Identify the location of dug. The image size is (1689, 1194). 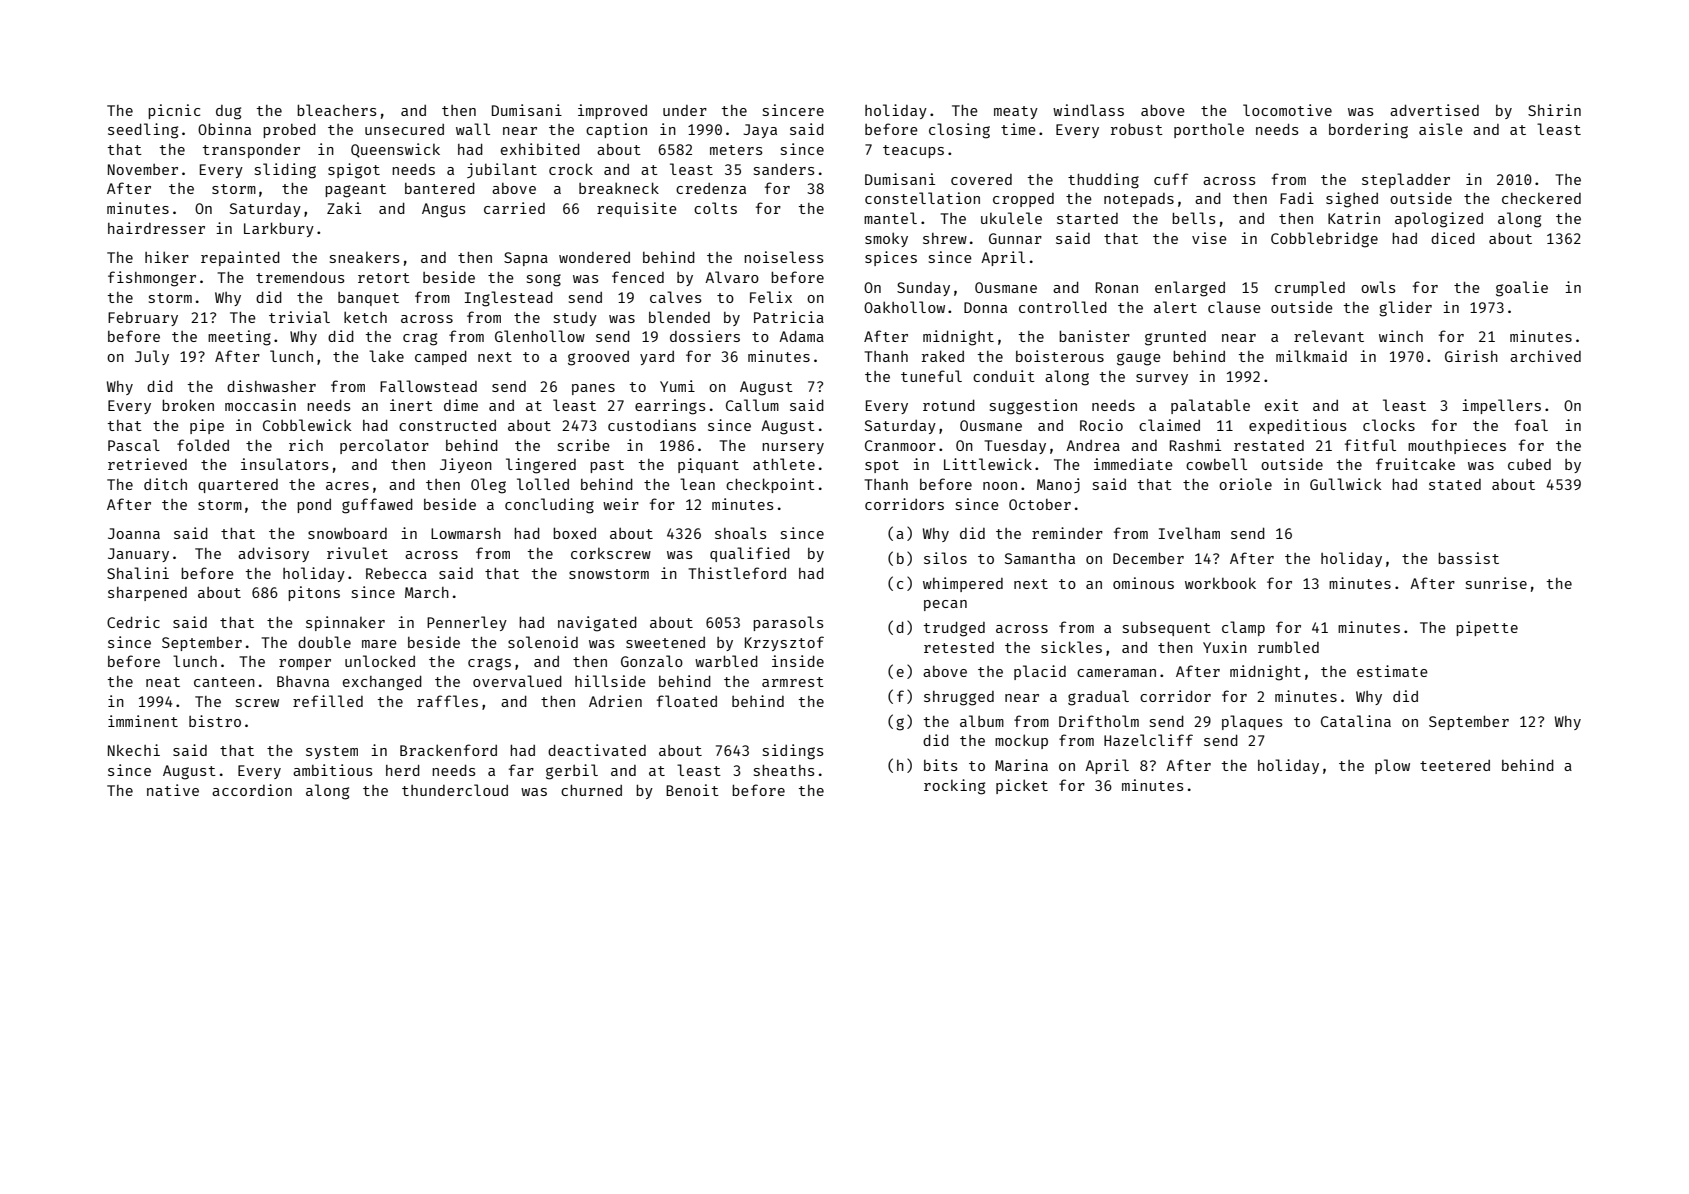
(228, 112).
